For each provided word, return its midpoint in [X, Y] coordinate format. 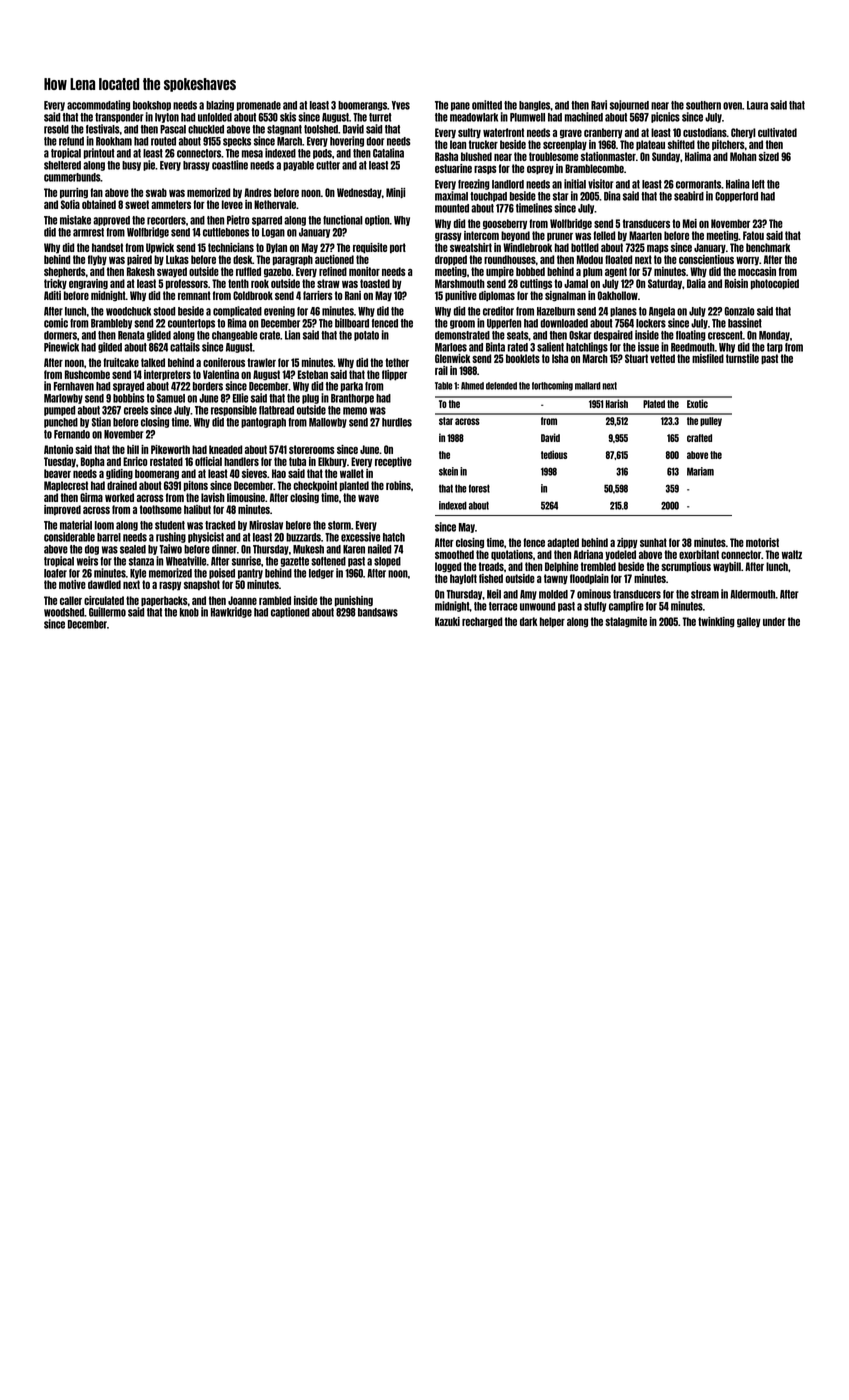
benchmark [768, 247]
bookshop [152, 106]
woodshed [64, 612]
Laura [757, 105]
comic [56, 323]
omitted [487, 105]
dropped [451, 260]
